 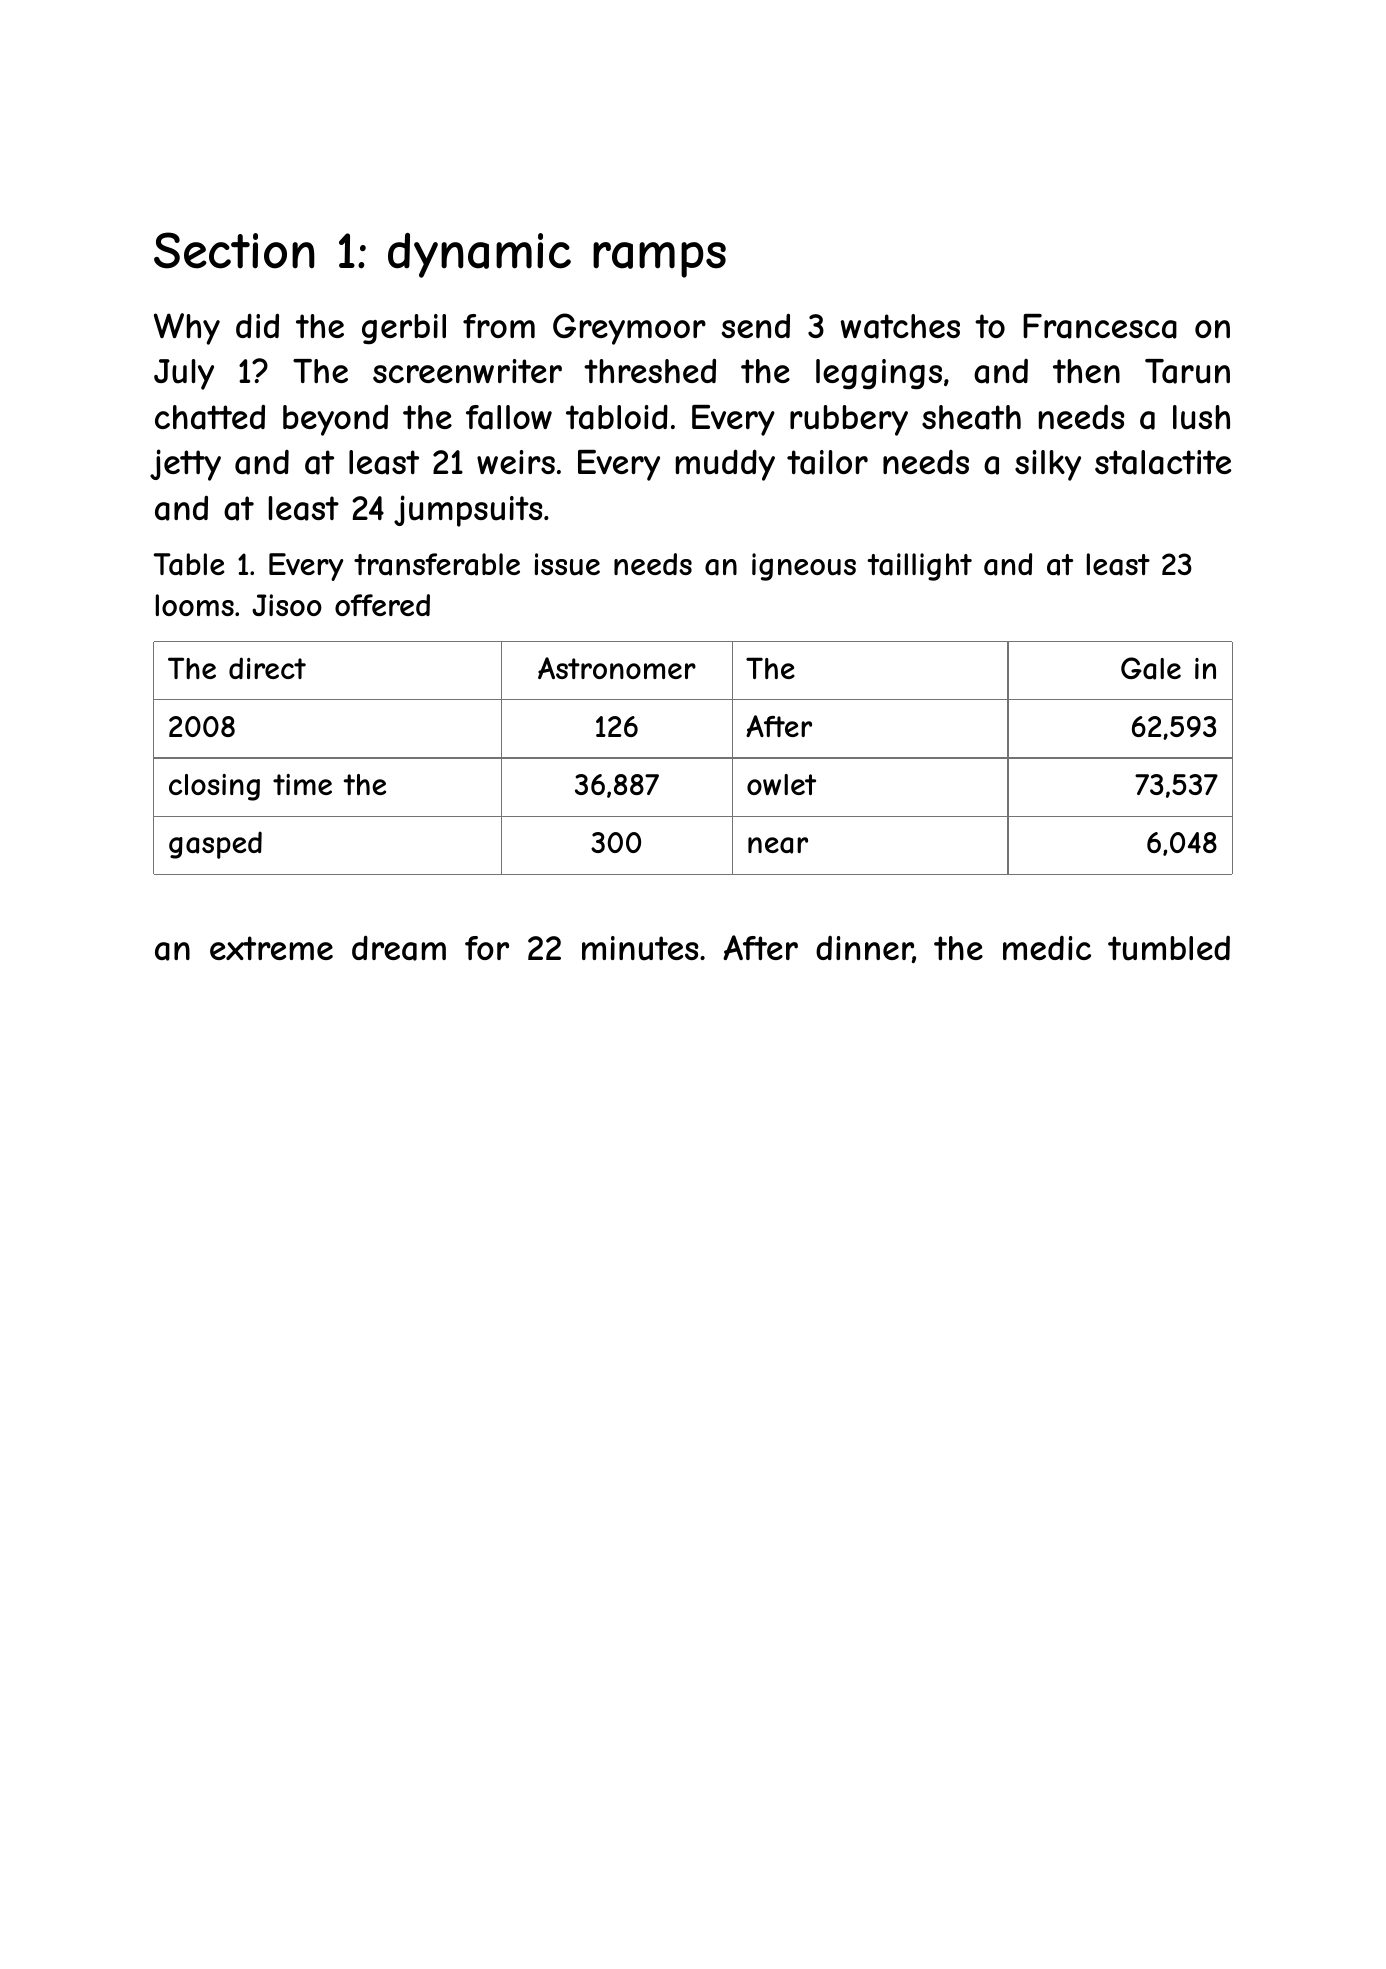 What do you see at coordinates (640, 948) in the screenshot?
I see `minutes` at bounding box center [640, 948].
